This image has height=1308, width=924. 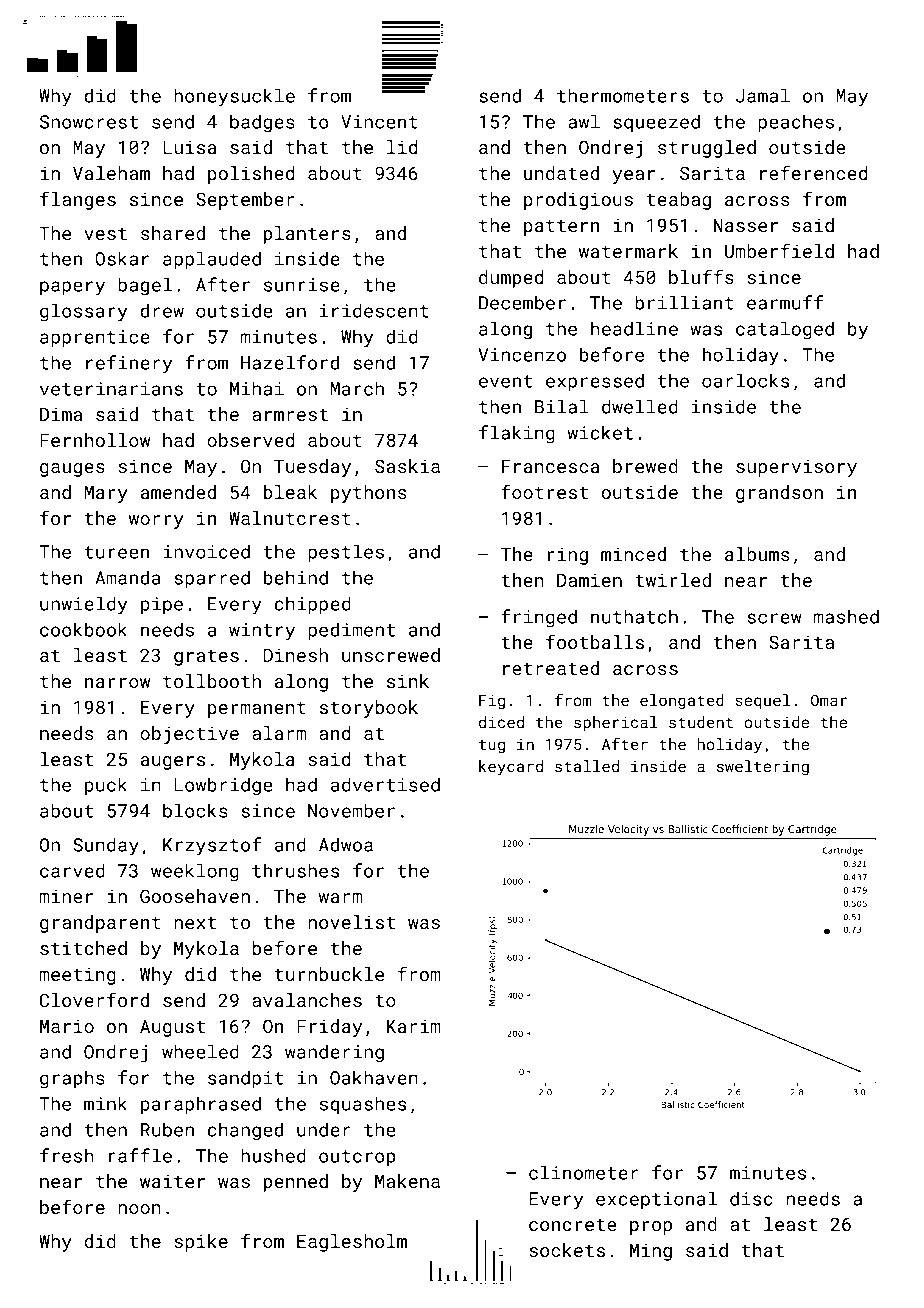 I want to click on Jamal, so click(x=763, y=95).
